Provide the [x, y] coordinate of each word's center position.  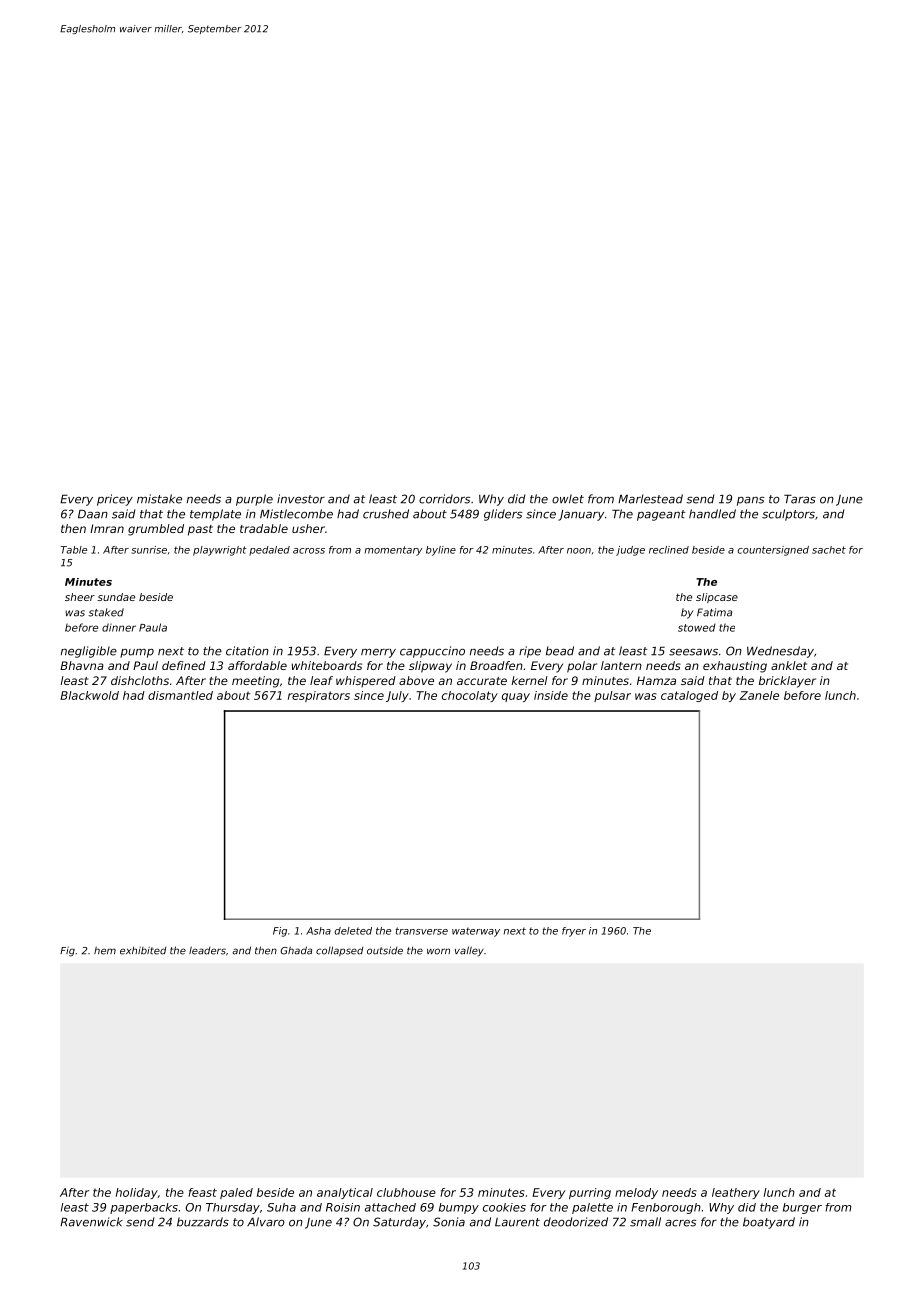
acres [680, 1223]
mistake [159, 499]
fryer [574, 932]
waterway [476, 932]
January [581, 515]
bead [560, 651]
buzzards [203, 1222]
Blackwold [89, 695]
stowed [697, 627]
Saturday [399, 1223]
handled [712, 514]
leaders [207, 950]
